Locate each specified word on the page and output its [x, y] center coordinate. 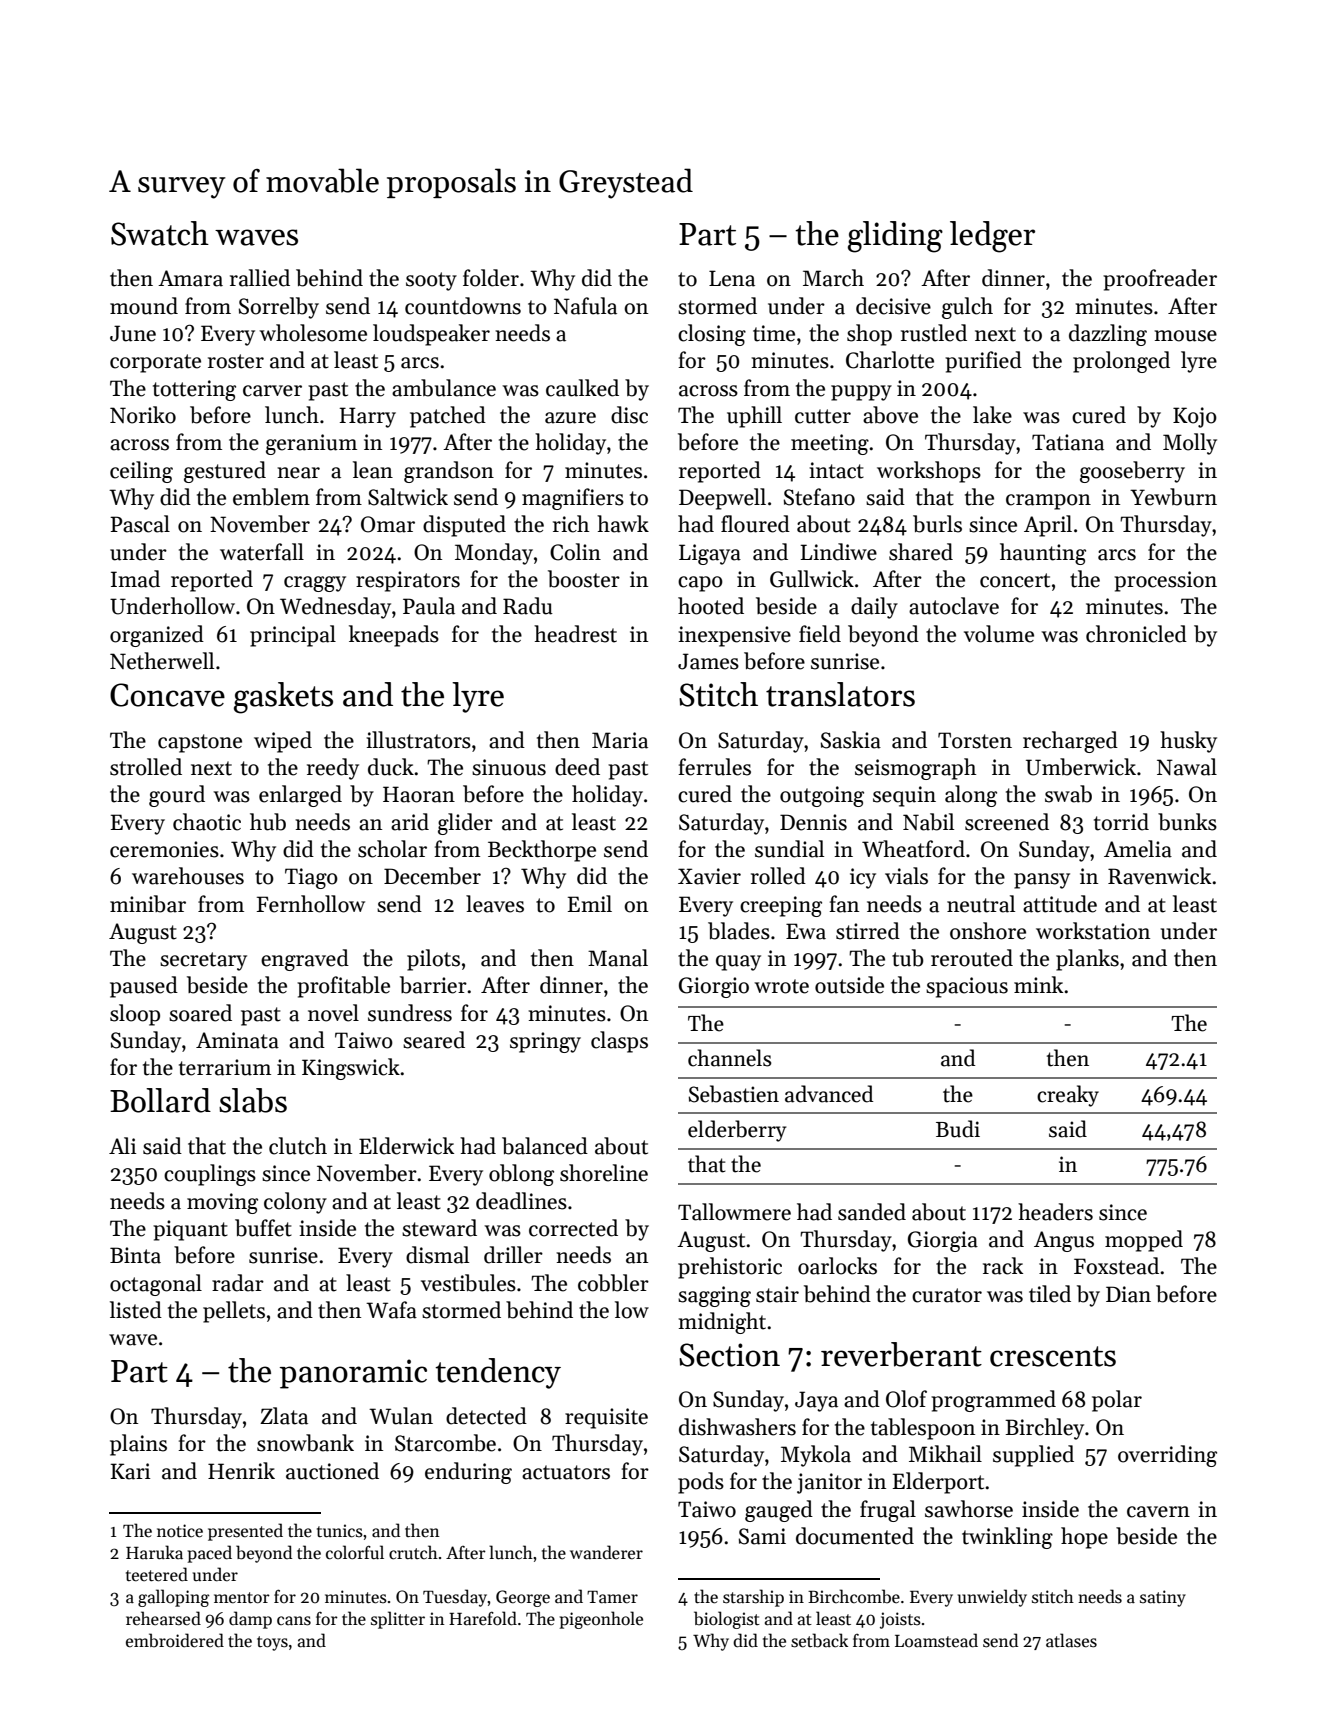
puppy [861, 393]
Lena [732, 278]
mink [1038, 984]
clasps [619, 1042]
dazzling [1108, 335]
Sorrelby [279, 308]
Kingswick [351, 1069]
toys [272, 1643]
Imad [135, 579]
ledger [992, 237]
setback [819, 1640]
